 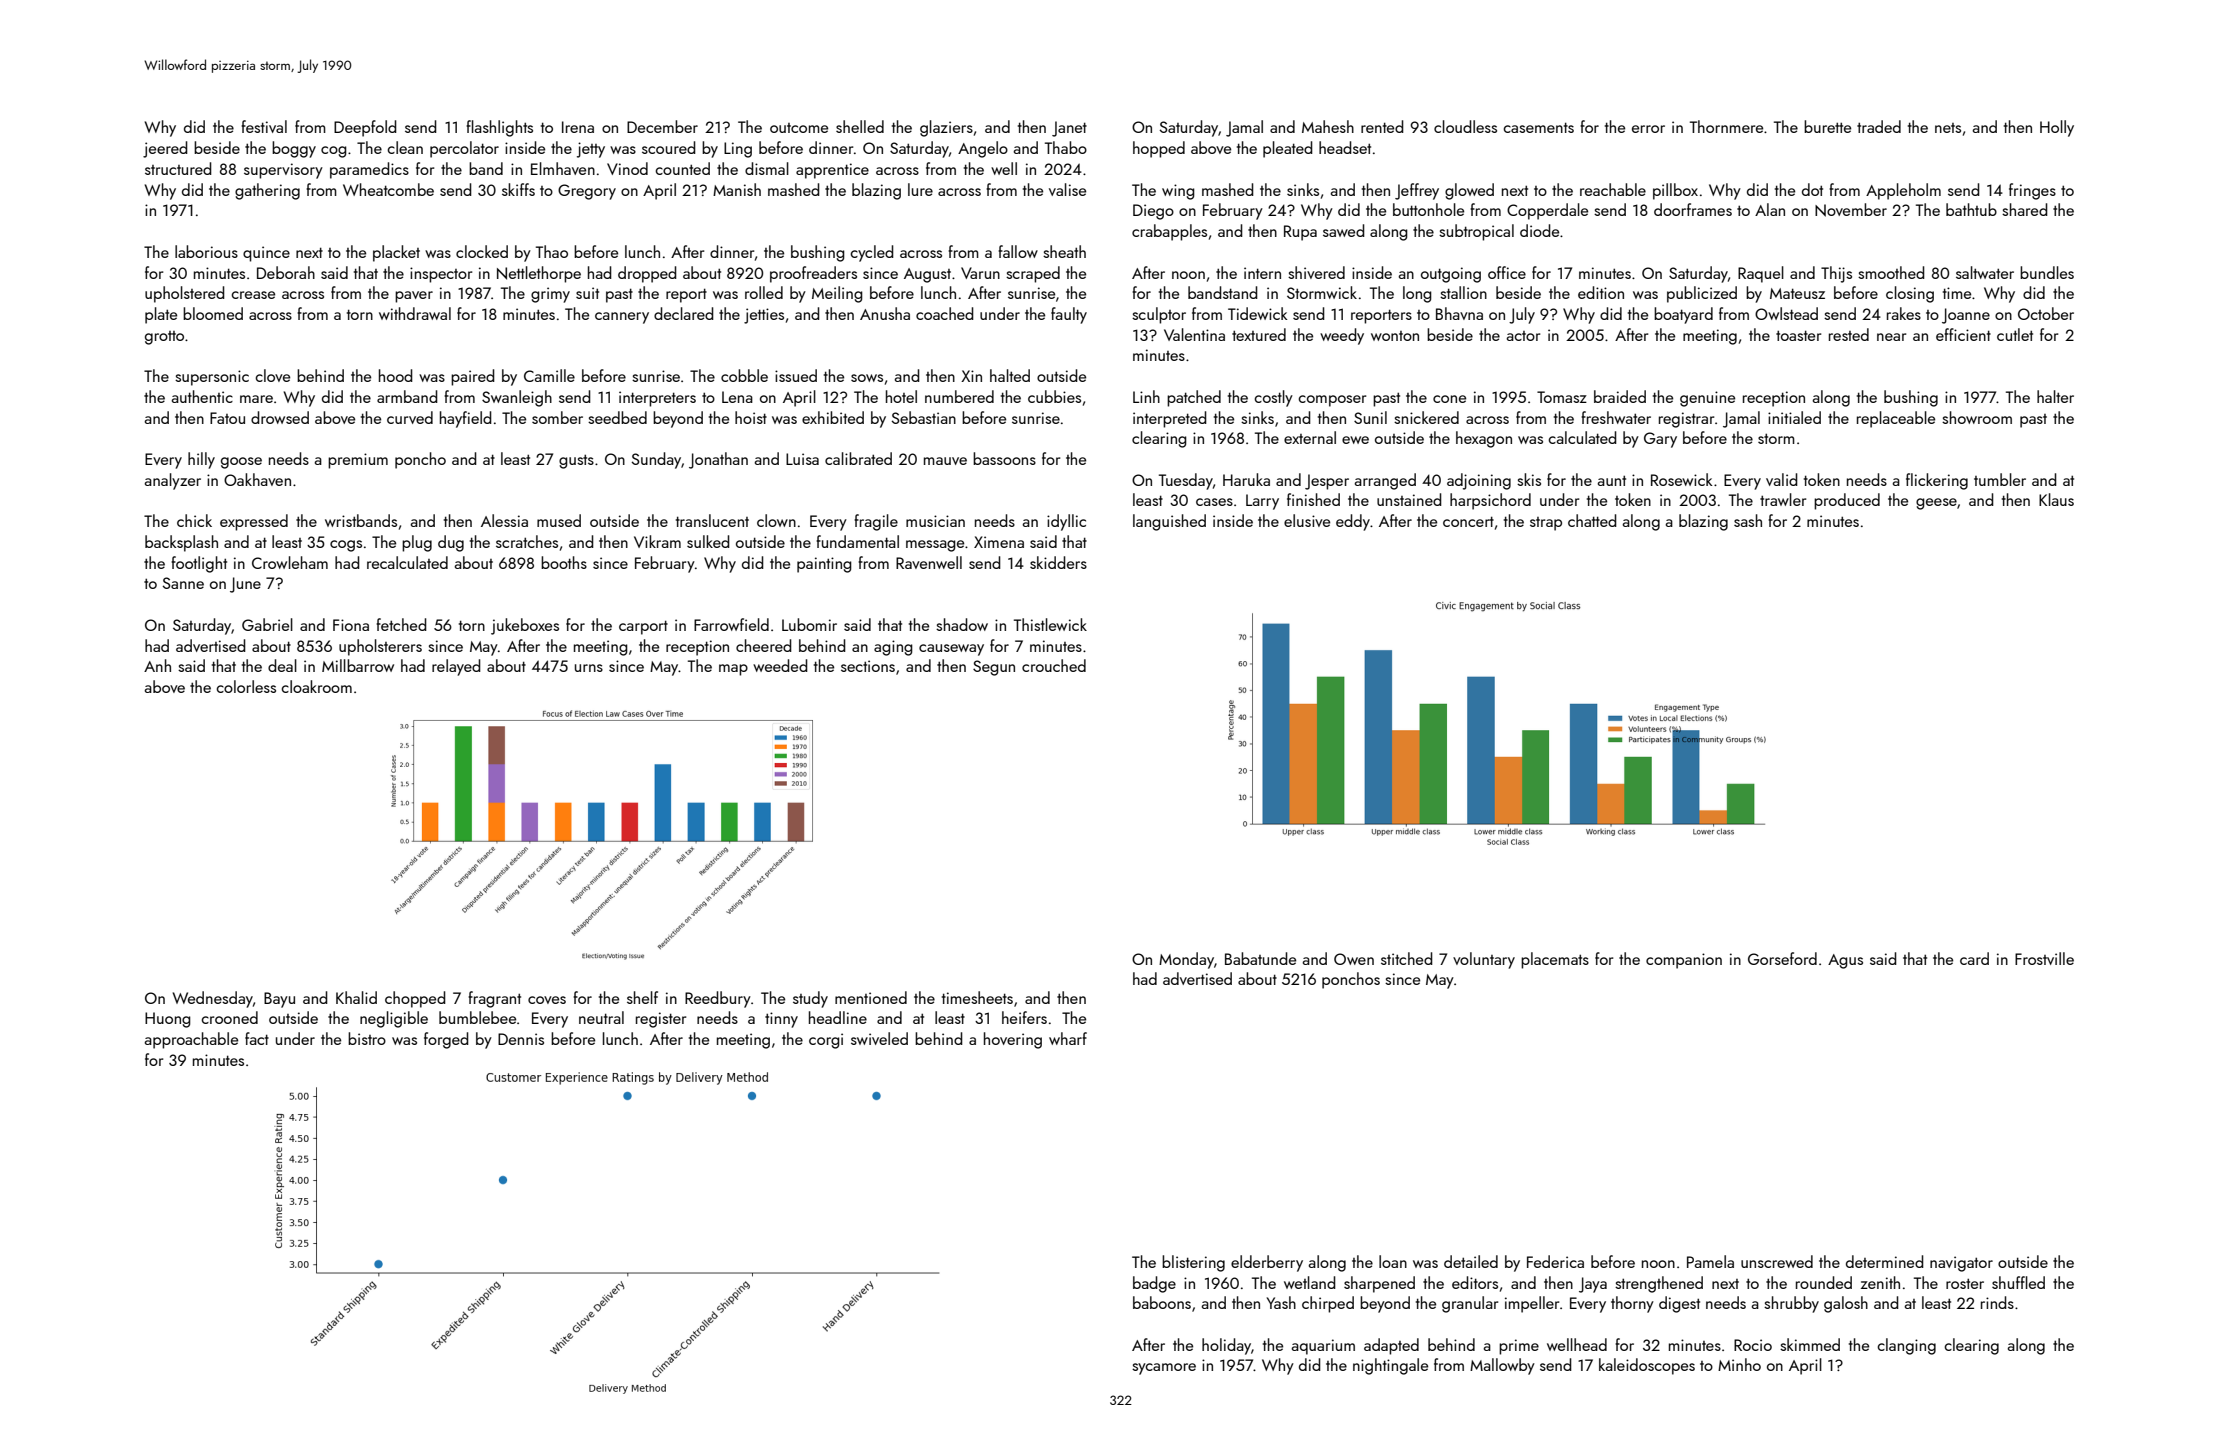 I want to click on nets, so click(x=1948, y=128).
